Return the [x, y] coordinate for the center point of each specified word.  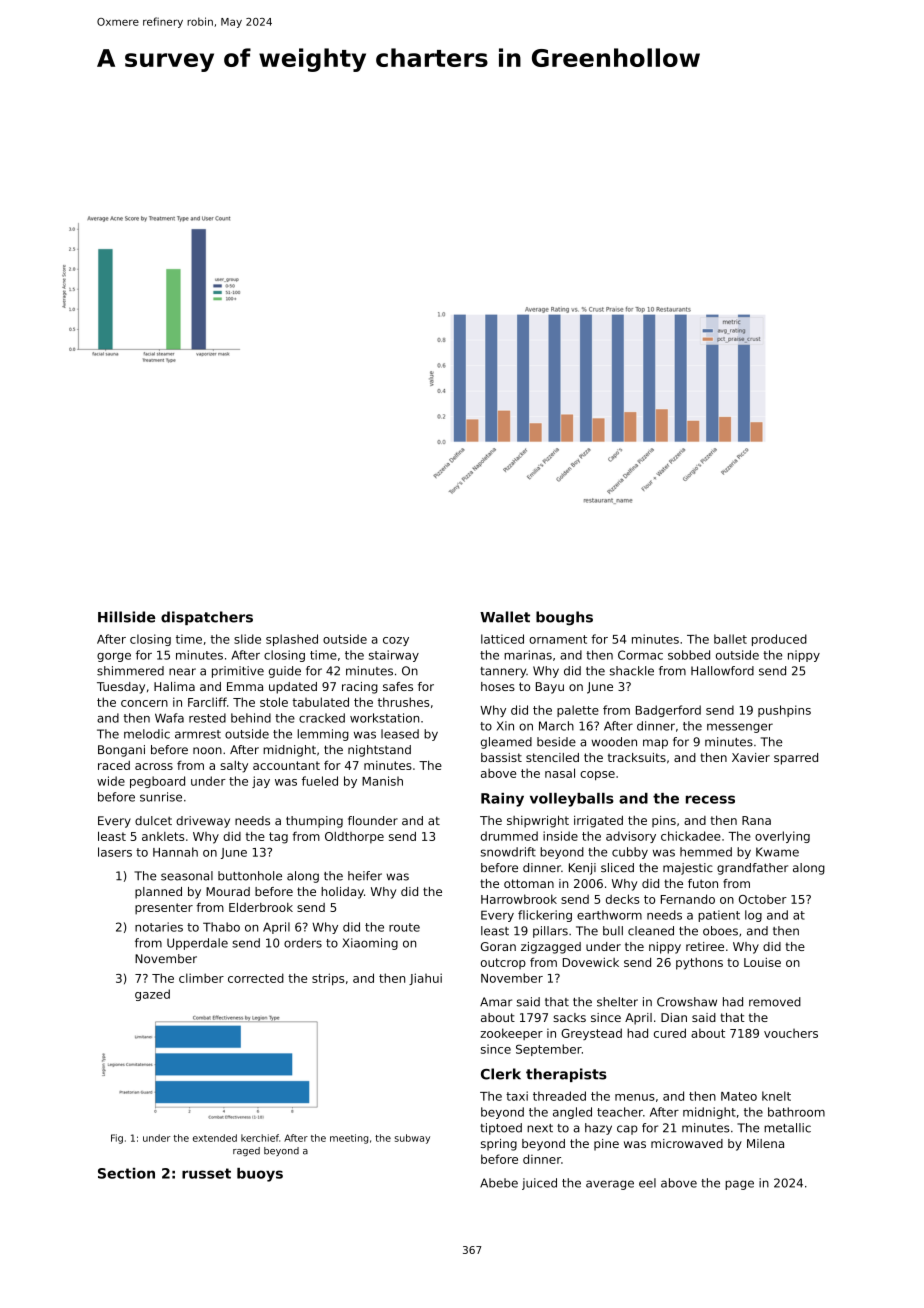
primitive [238, 672]
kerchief [260, 1138]
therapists [566, 1075]
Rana [756, 820]
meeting [349, 1139]
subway [412, 1139]
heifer [365, 876]
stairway [394, 656]
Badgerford [668, 711]
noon [207, 751]
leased [400, 734]
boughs [564, 618]
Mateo [739, 1096]
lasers [115, 852]
